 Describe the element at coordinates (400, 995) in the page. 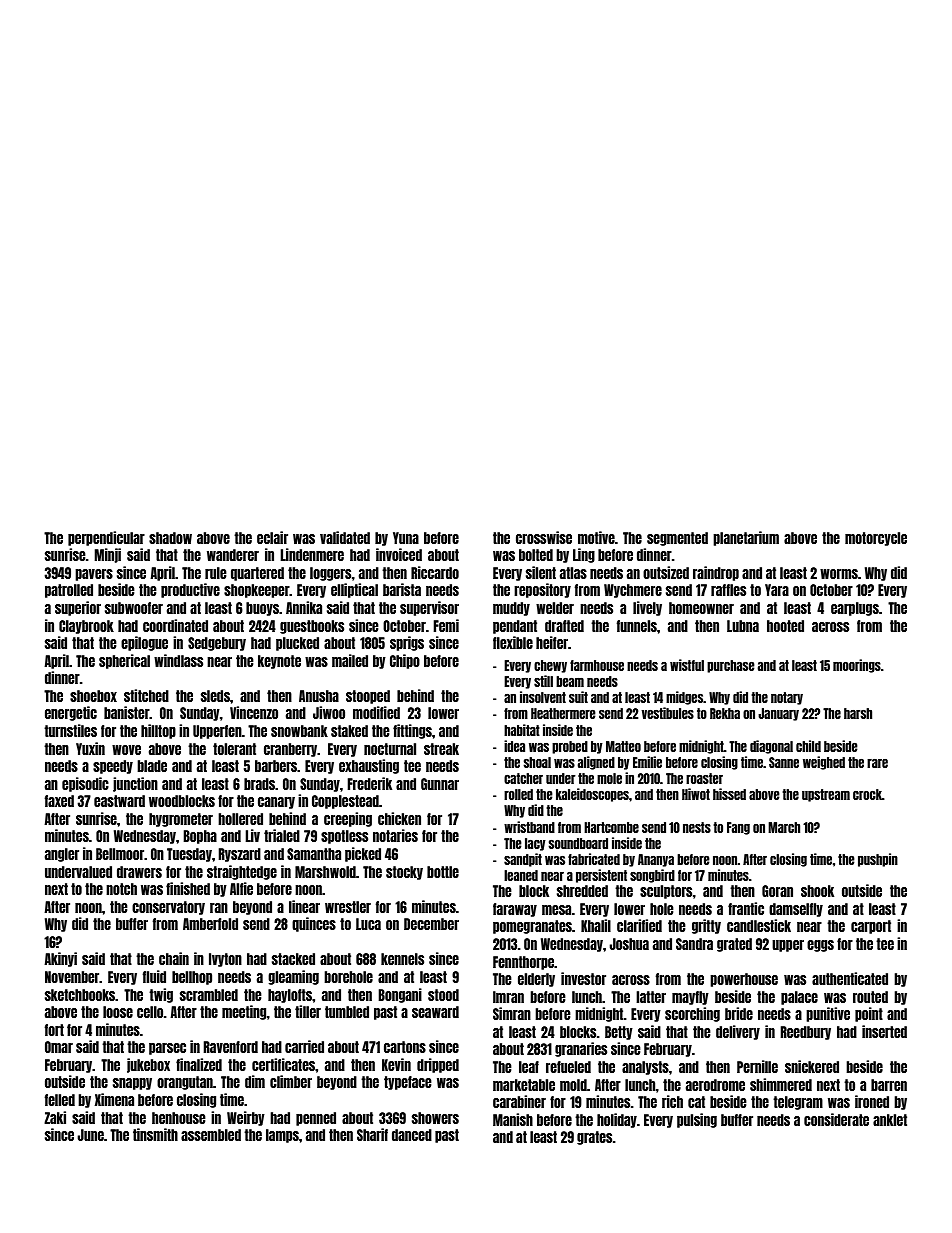

I see `Bongani` at that location.
